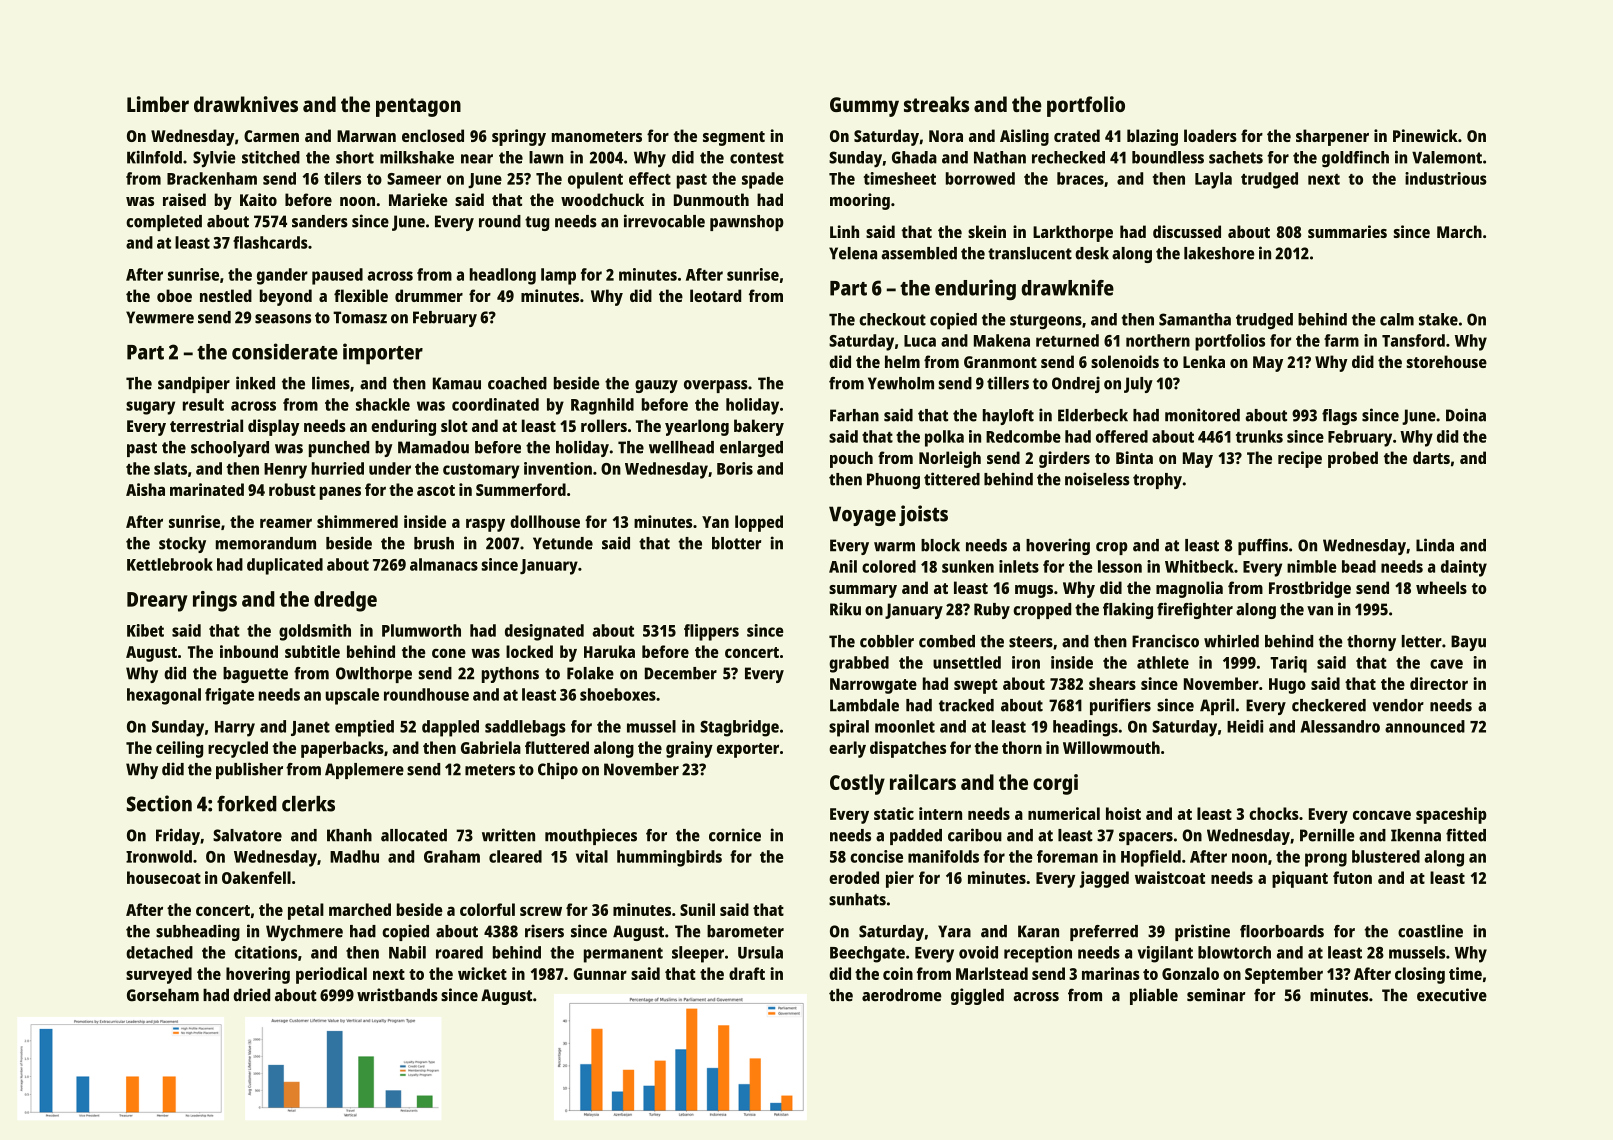 Image resolution: width=1613 pixels, height=1140 pixels. Describe the element at coordinates (397, 995) in the page. I see `wristbands` at that location.
